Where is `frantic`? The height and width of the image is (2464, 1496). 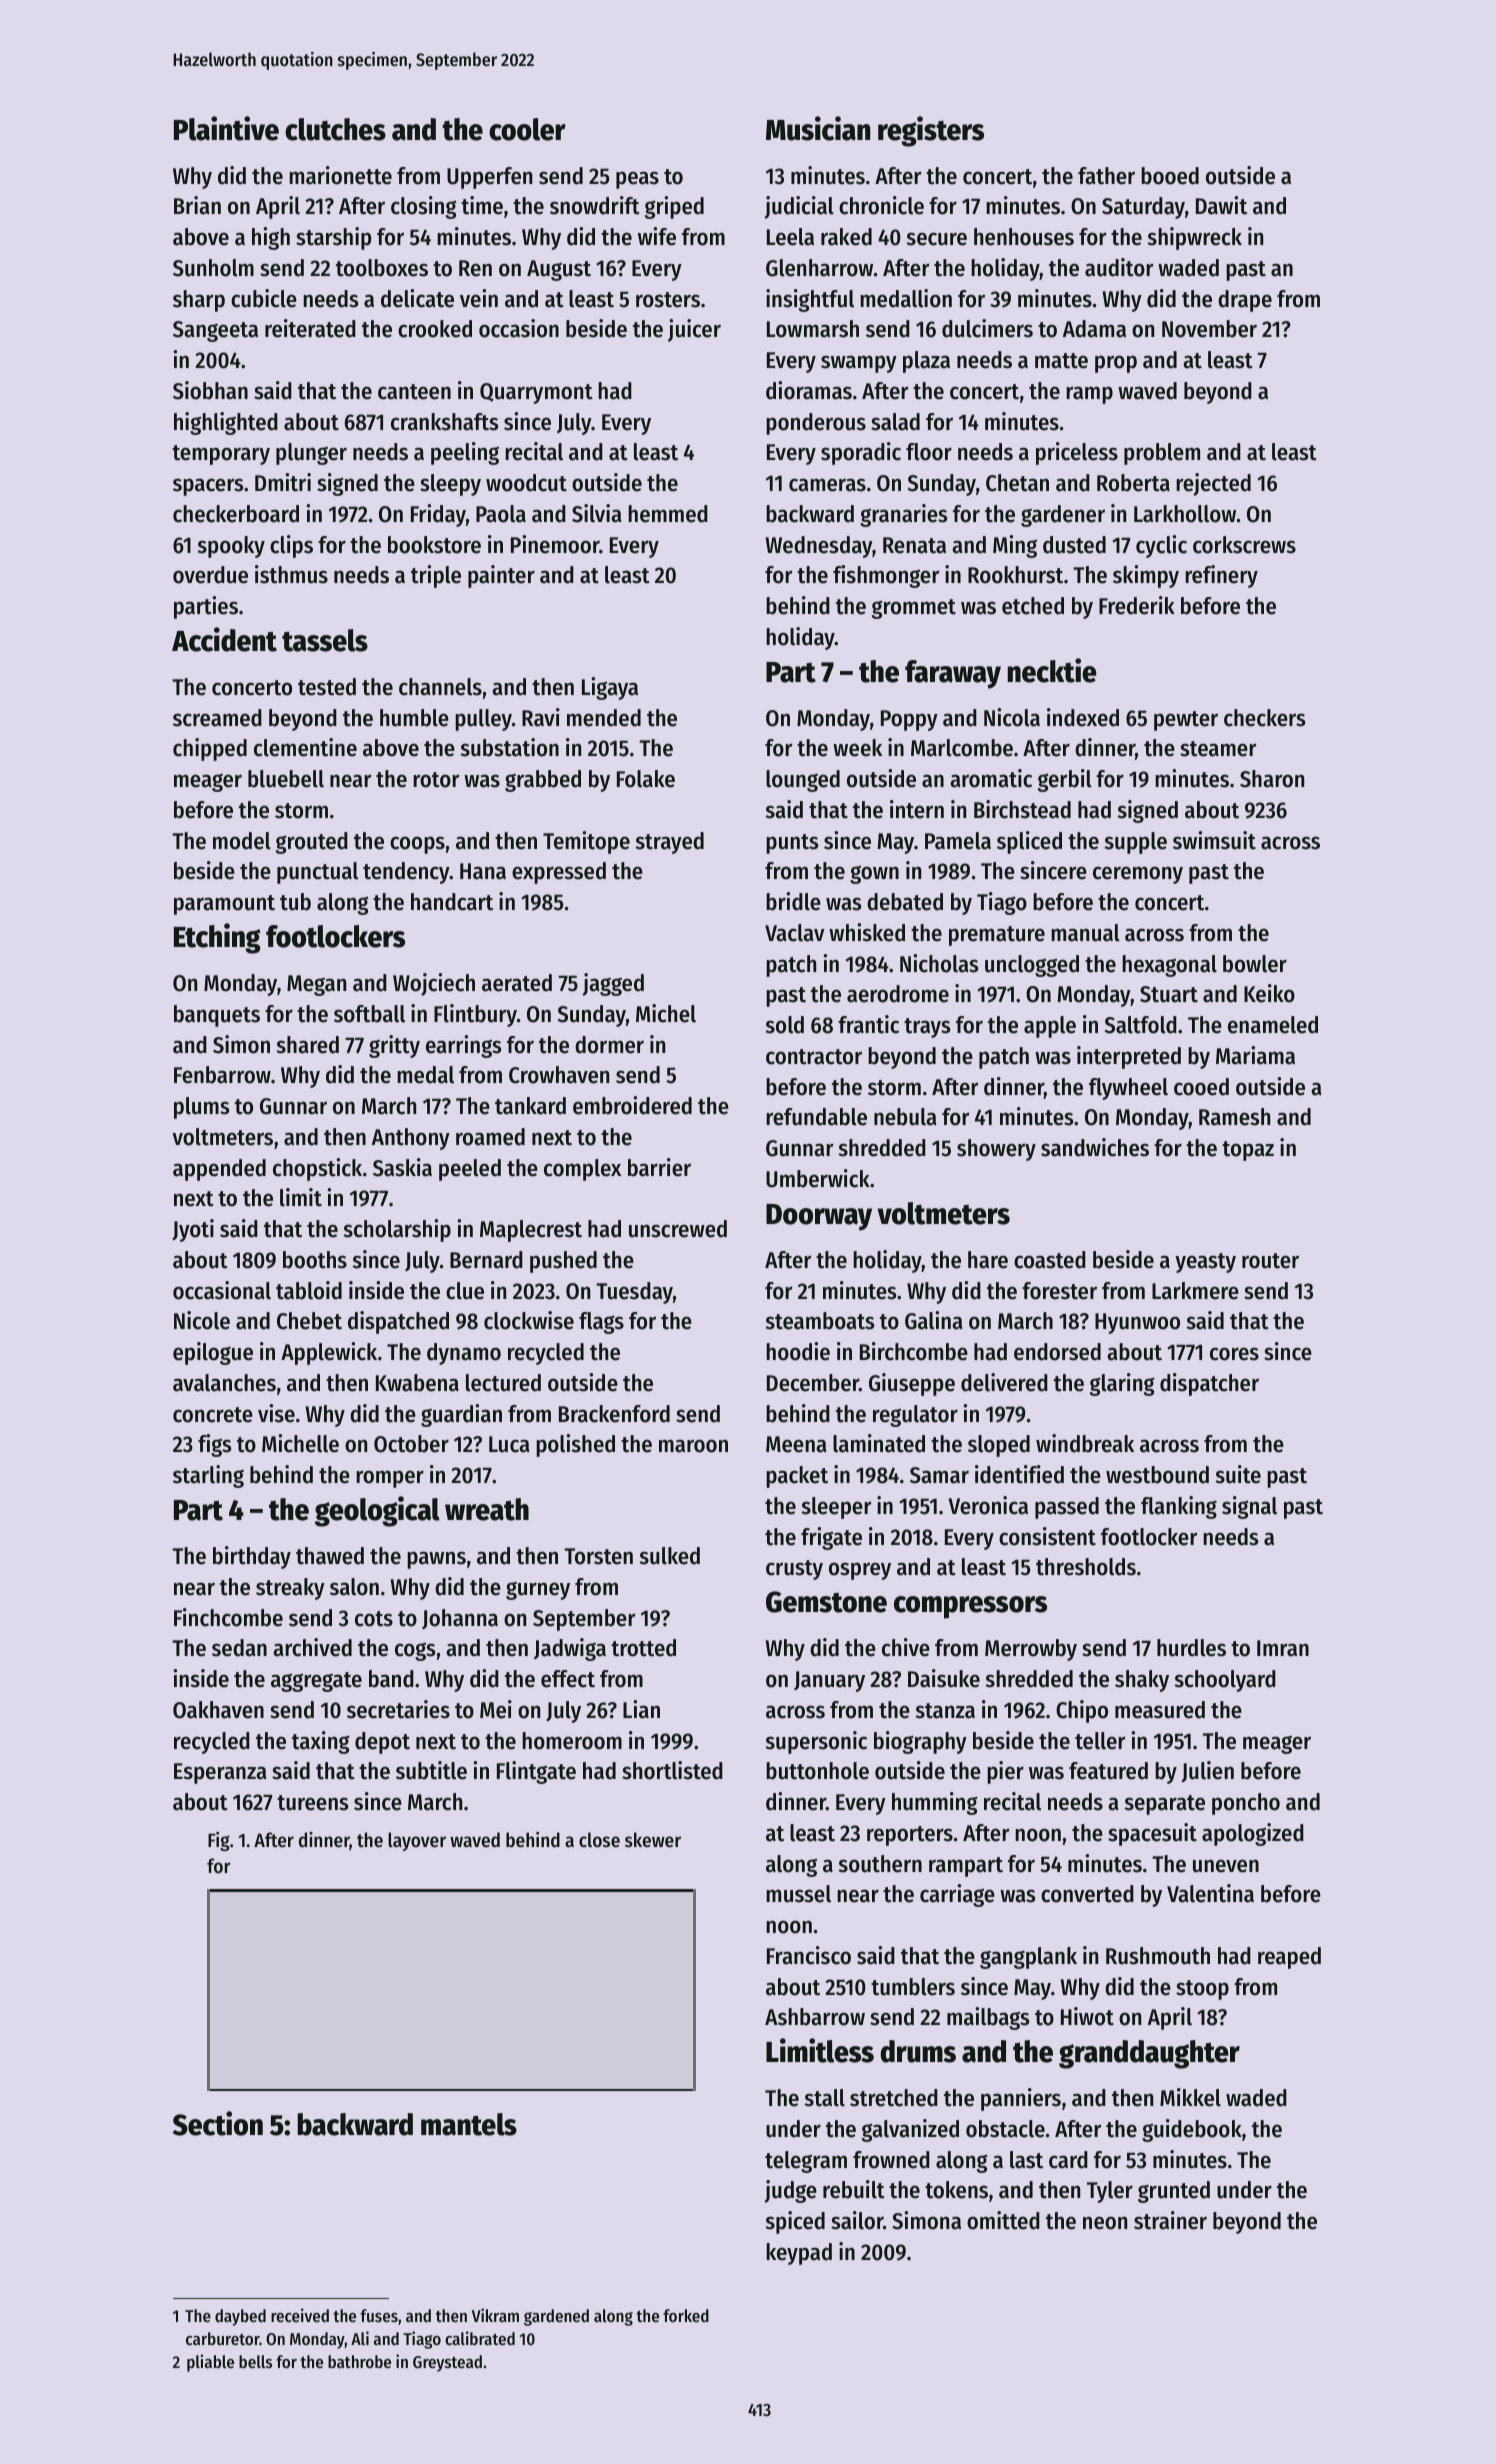 frantic is located at coordinates (868, 1024).
